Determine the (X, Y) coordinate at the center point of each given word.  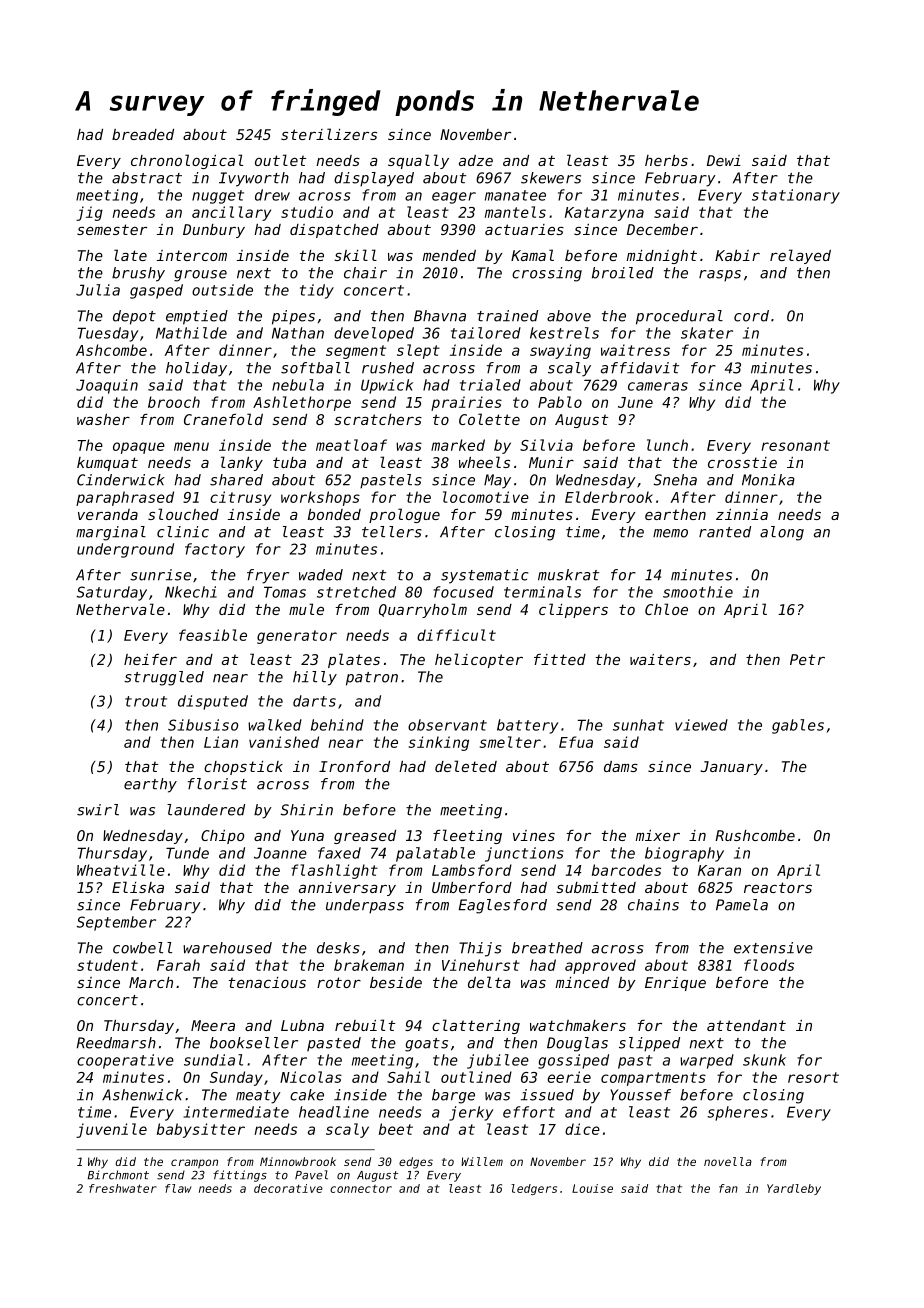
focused (463, 592)
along (782, 533)
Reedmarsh (116, 1043)
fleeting (467, 836)
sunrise (160, 575)
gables (798, 726)
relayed (800, 256)
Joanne (280, 853)
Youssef (640, 1095)
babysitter (201, 1130)
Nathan (298, 333)
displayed (374, 179)
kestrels (564, 333)
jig (89, 213)
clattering (476, 1026)
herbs (666, 160)
